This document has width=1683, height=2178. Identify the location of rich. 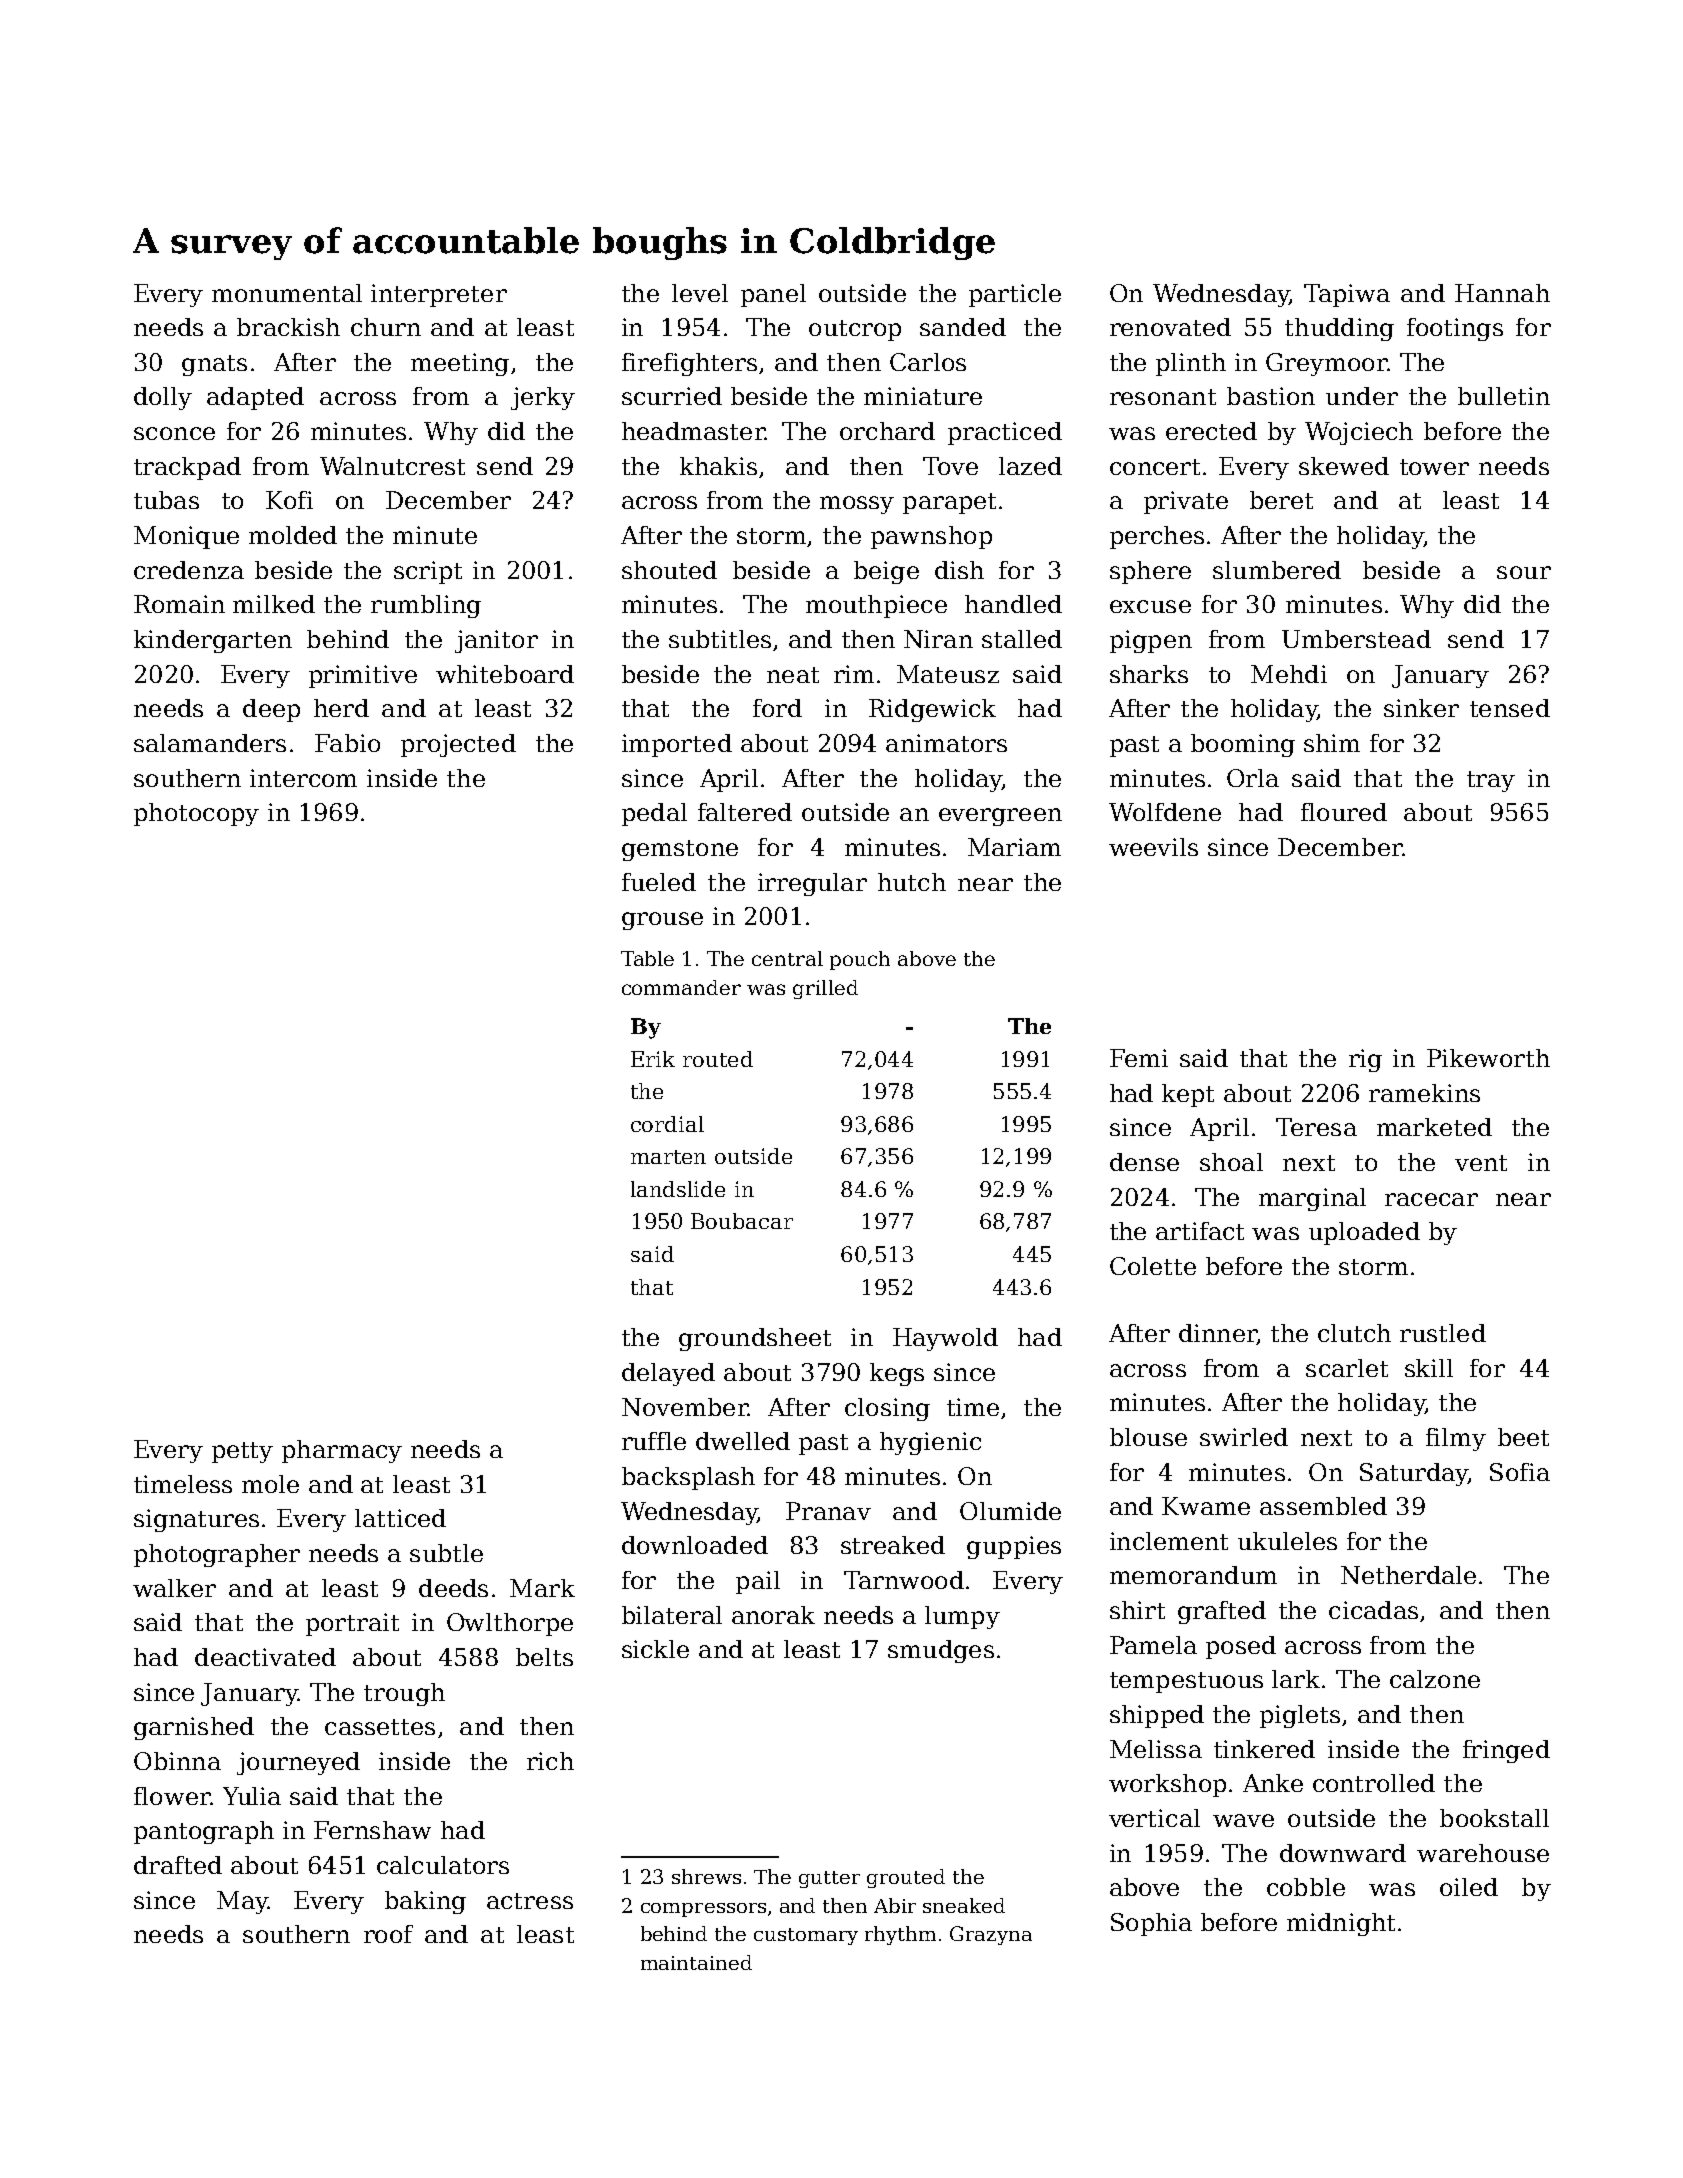
(550, 1761).
